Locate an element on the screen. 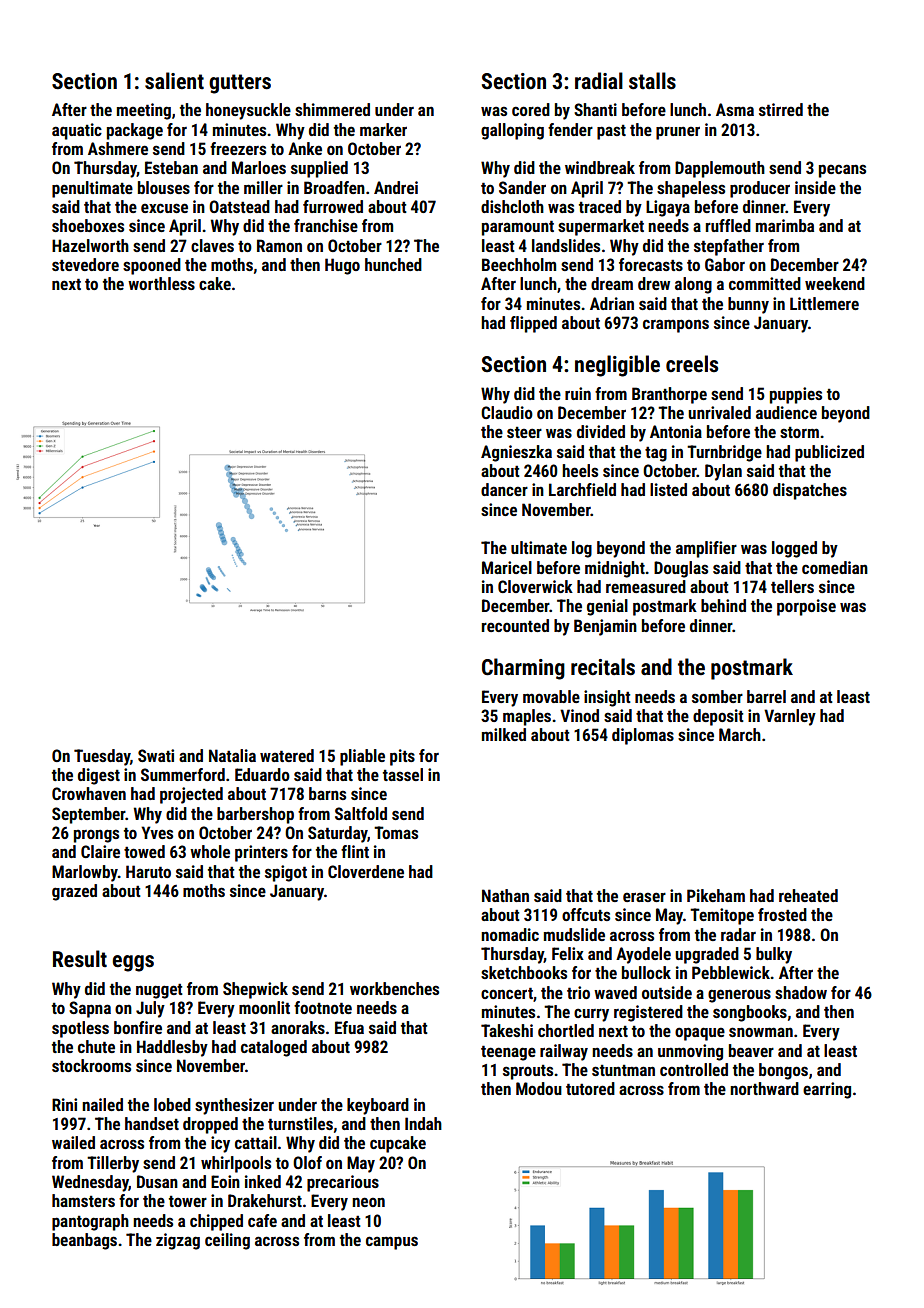 This screenshot has height=1308, width=924. bonfire is located at coordinates (138, 1027).
